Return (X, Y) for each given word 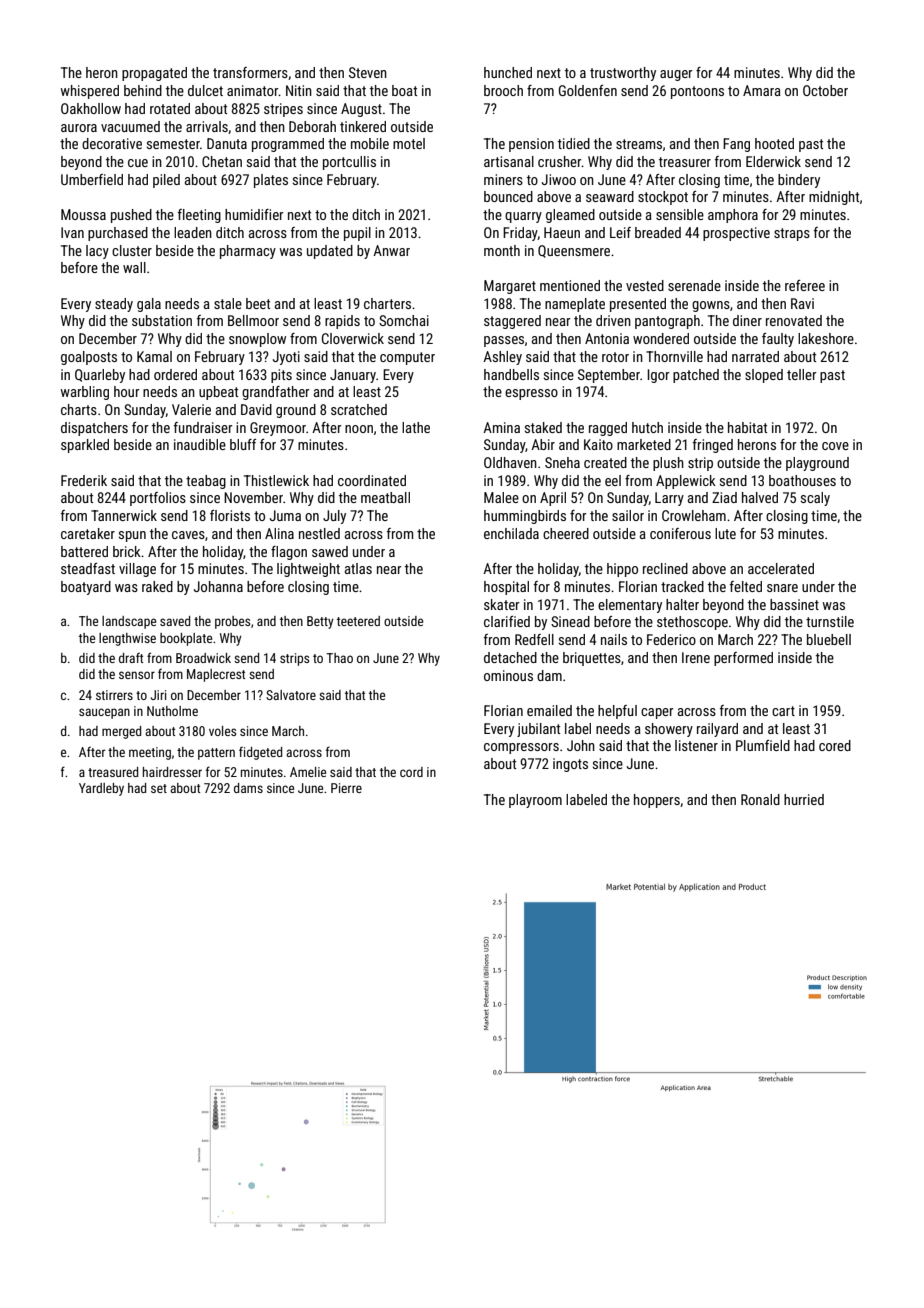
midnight (834, 198)
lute (725, 533)
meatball (385, 497)
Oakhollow (91, 108)
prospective (736, 234)
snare (782, 588)
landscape (129, 622)
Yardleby (101, 789)
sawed (330, 551)
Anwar (391, 250)
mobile (370, 143)
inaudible (200, 444)
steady (114, 305)
